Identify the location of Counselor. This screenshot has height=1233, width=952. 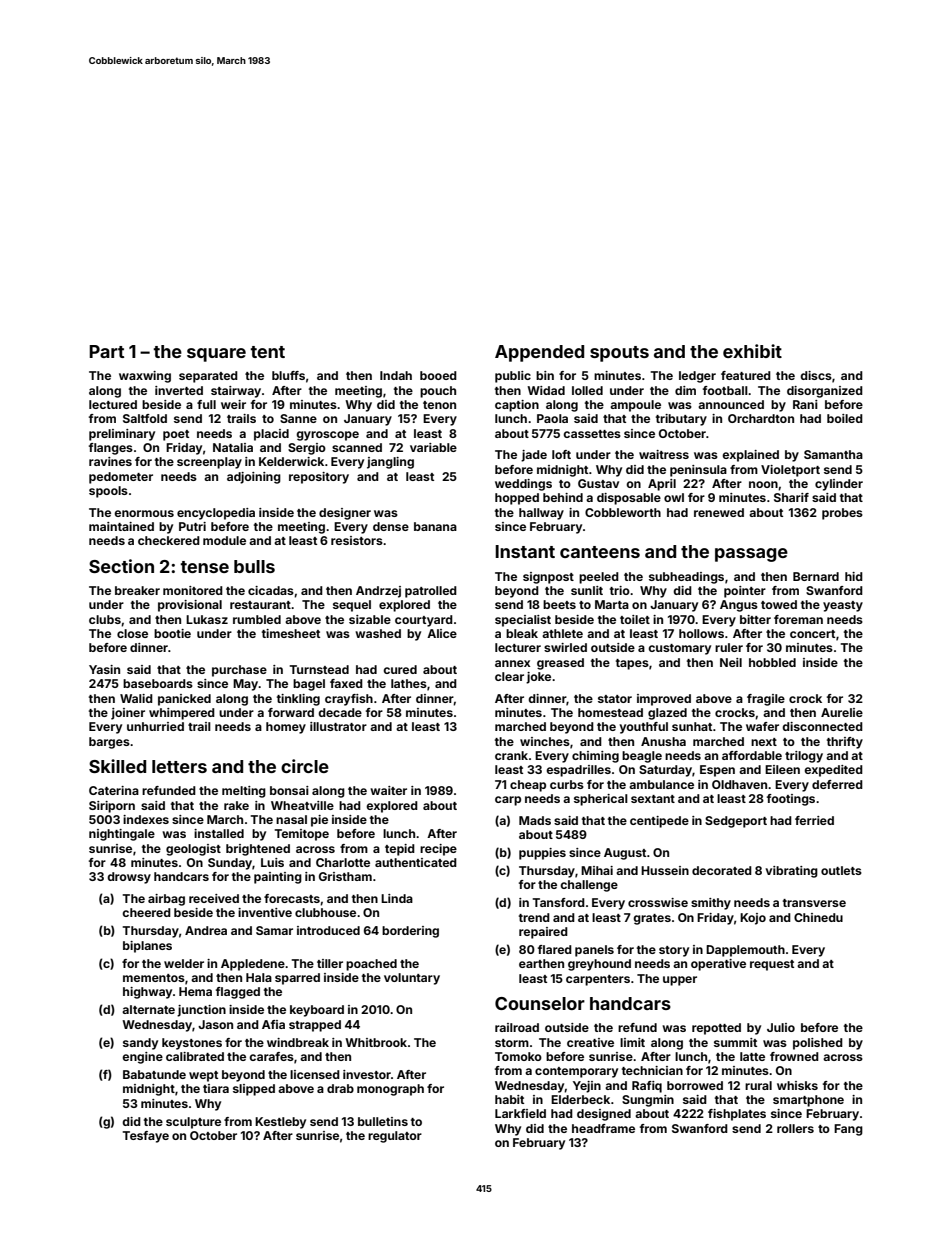
(540, 1003).
